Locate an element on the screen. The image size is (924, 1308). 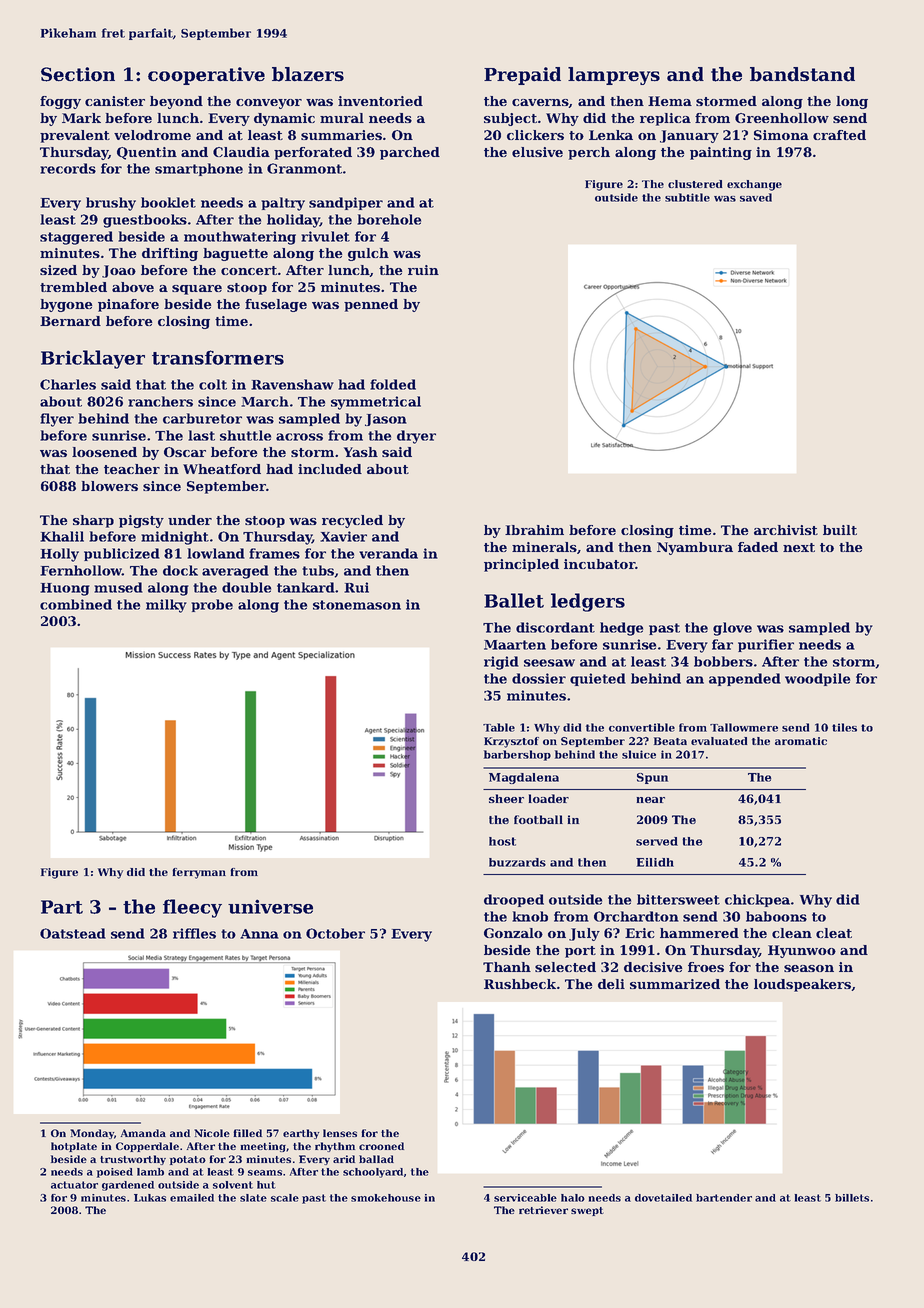
loudspeakers is located at coordinates (802, 985).
